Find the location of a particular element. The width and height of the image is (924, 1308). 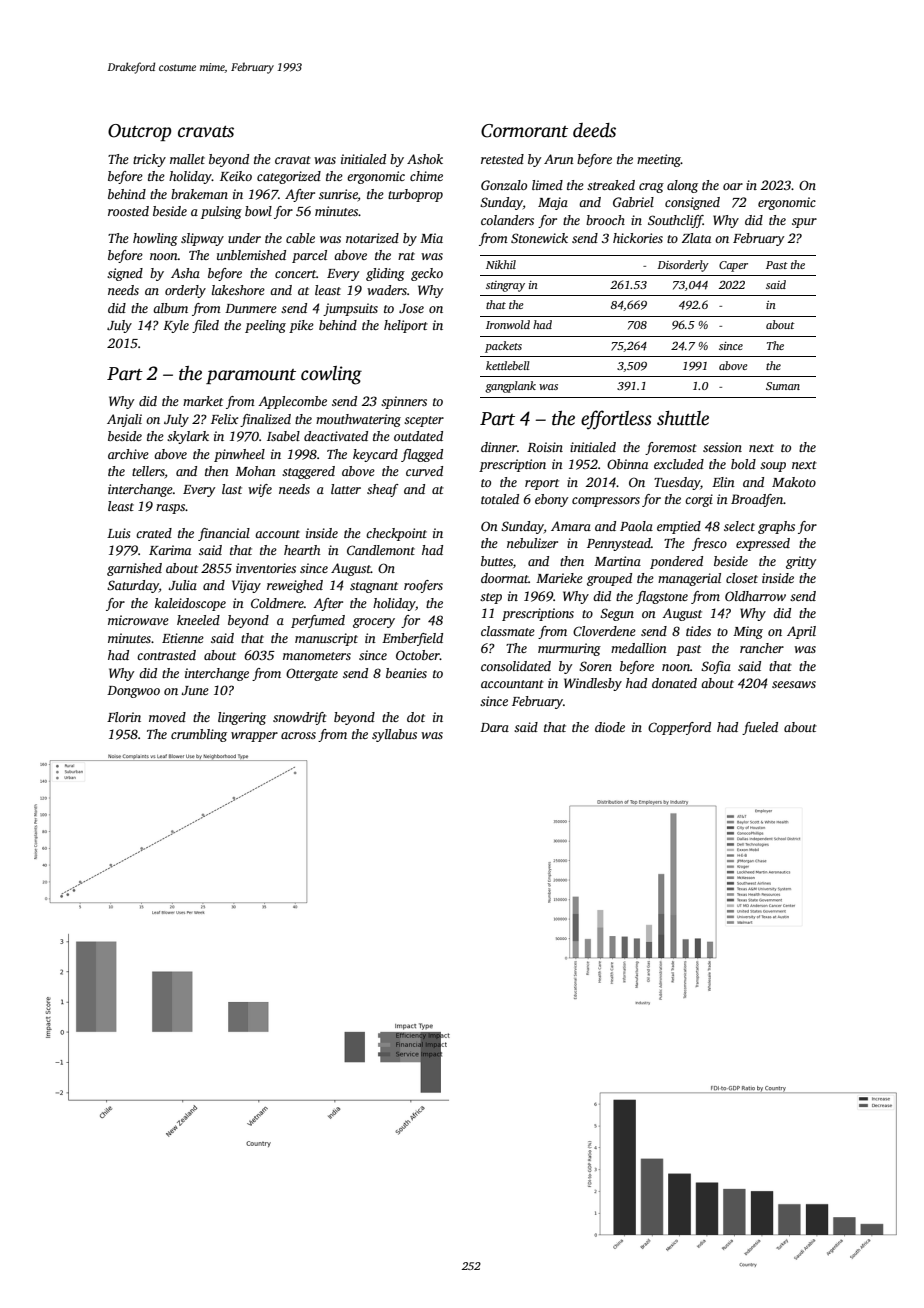

checkpoint is located at coordinates (396, 534).
